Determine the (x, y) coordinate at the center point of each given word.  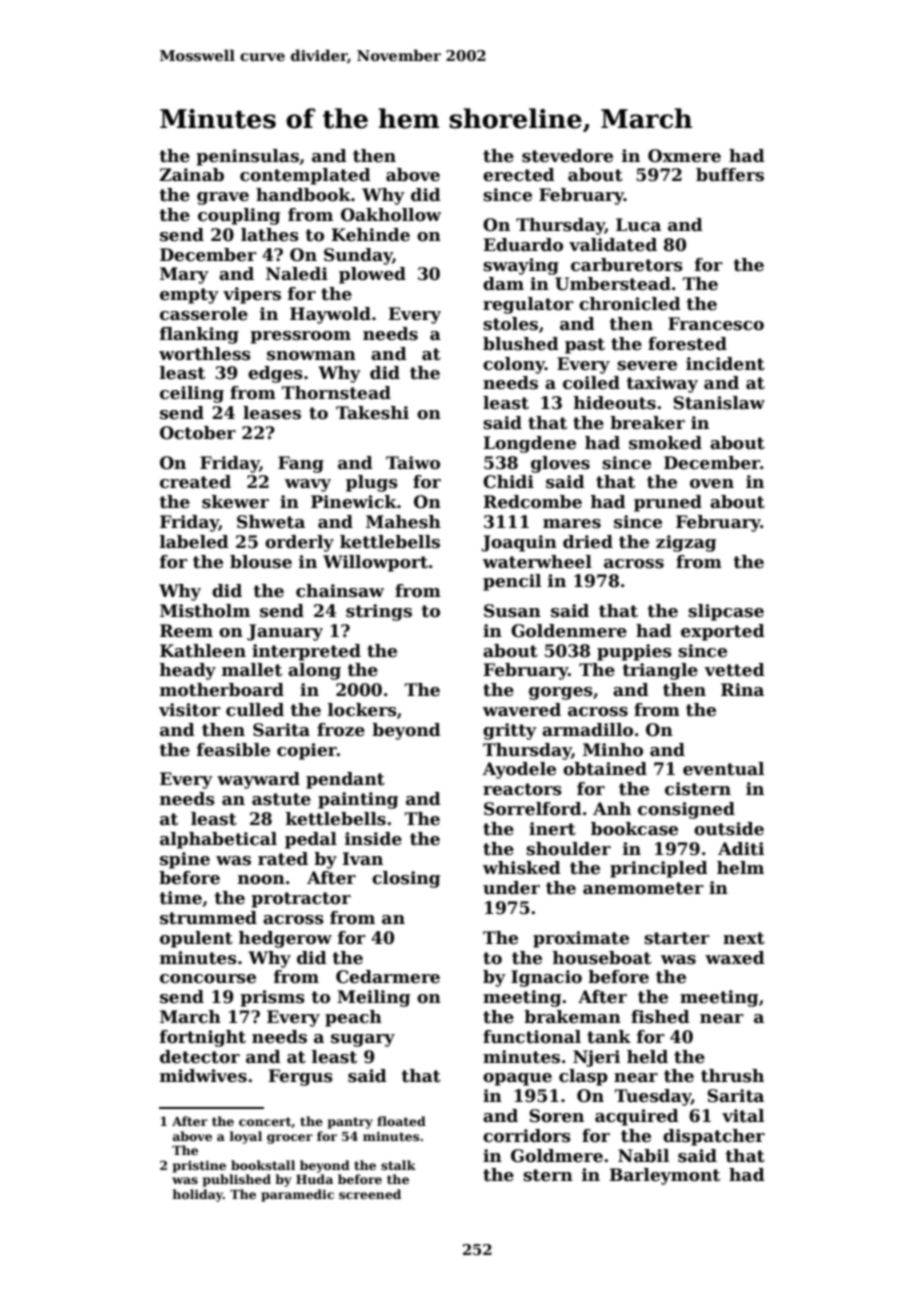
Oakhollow (391, 215)
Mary (184, 275)
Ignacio (546, 978)
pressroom (300, 337)
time (180, 898)
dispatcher (714, 1137)
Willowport (375, 563)
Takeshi (372, 413)
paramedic (297, 1195)
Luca (638, 225)
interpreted (306, 652)
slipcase (726, 612)
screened (370, 1194)
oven (712, 484)
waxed (735, 958)
